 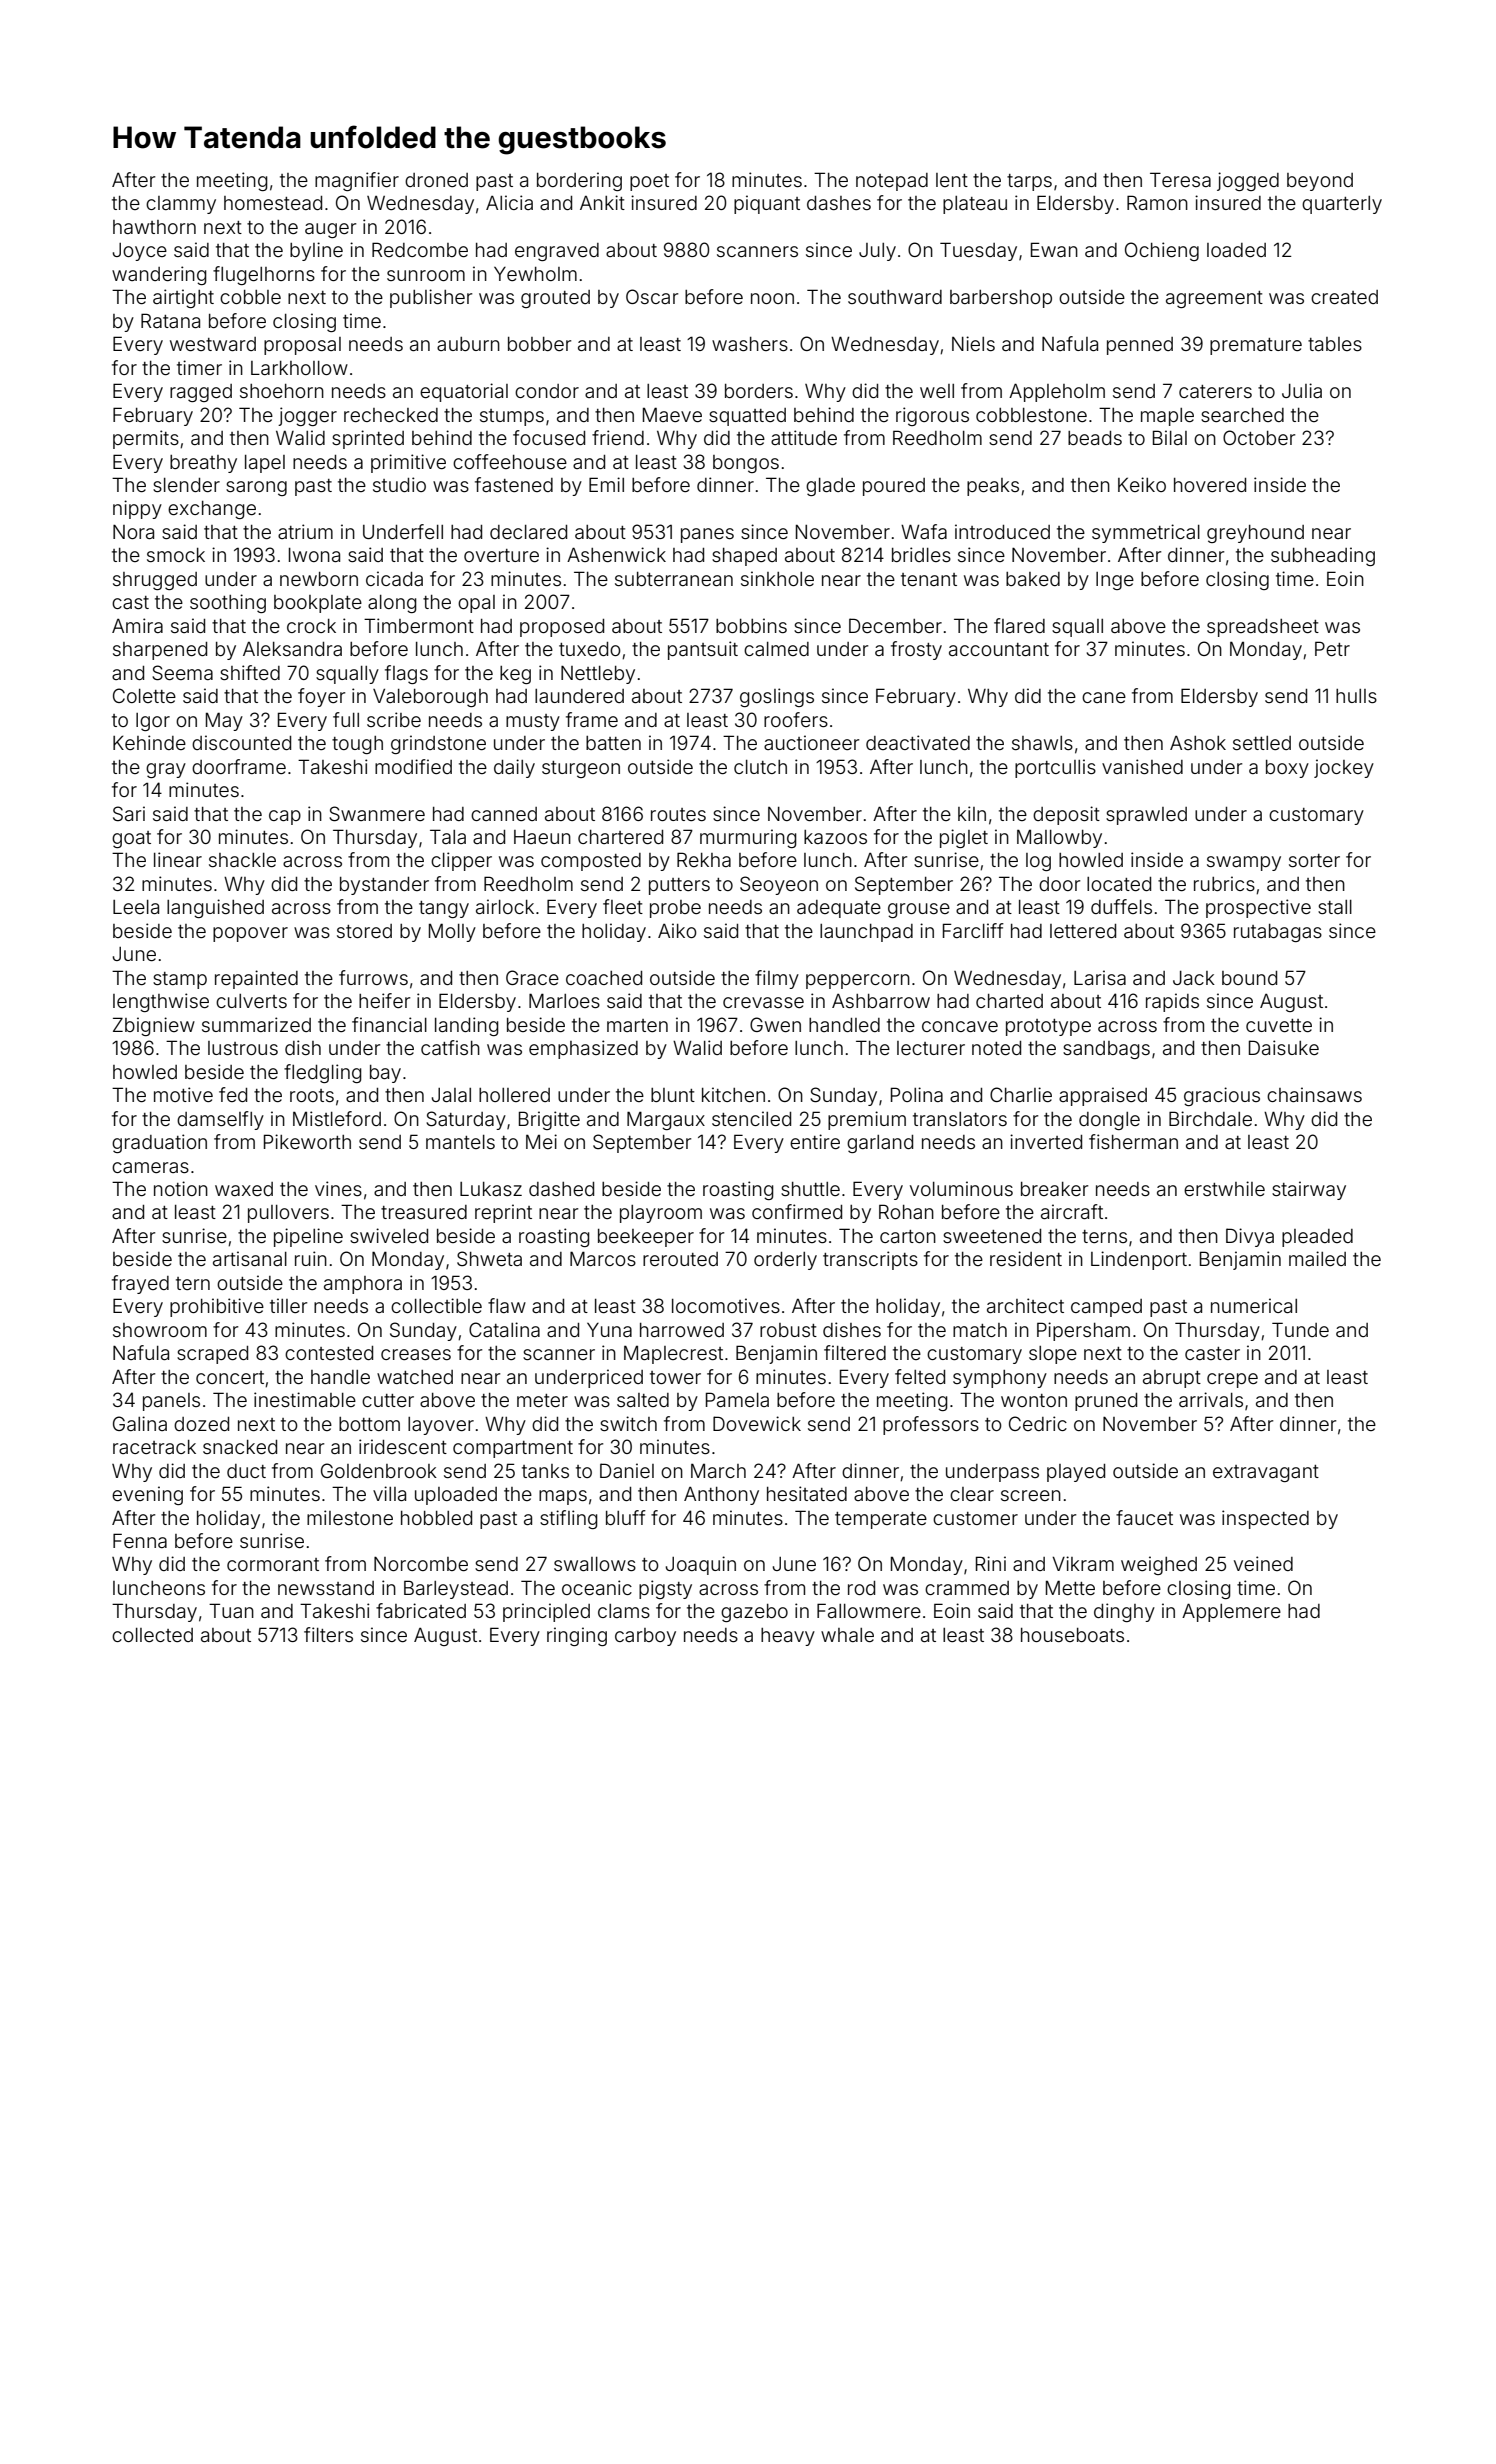 What do you see at coordinates (652, 296) in the screenshot?
I see `Oscar` at bounding box center [652, 296].
